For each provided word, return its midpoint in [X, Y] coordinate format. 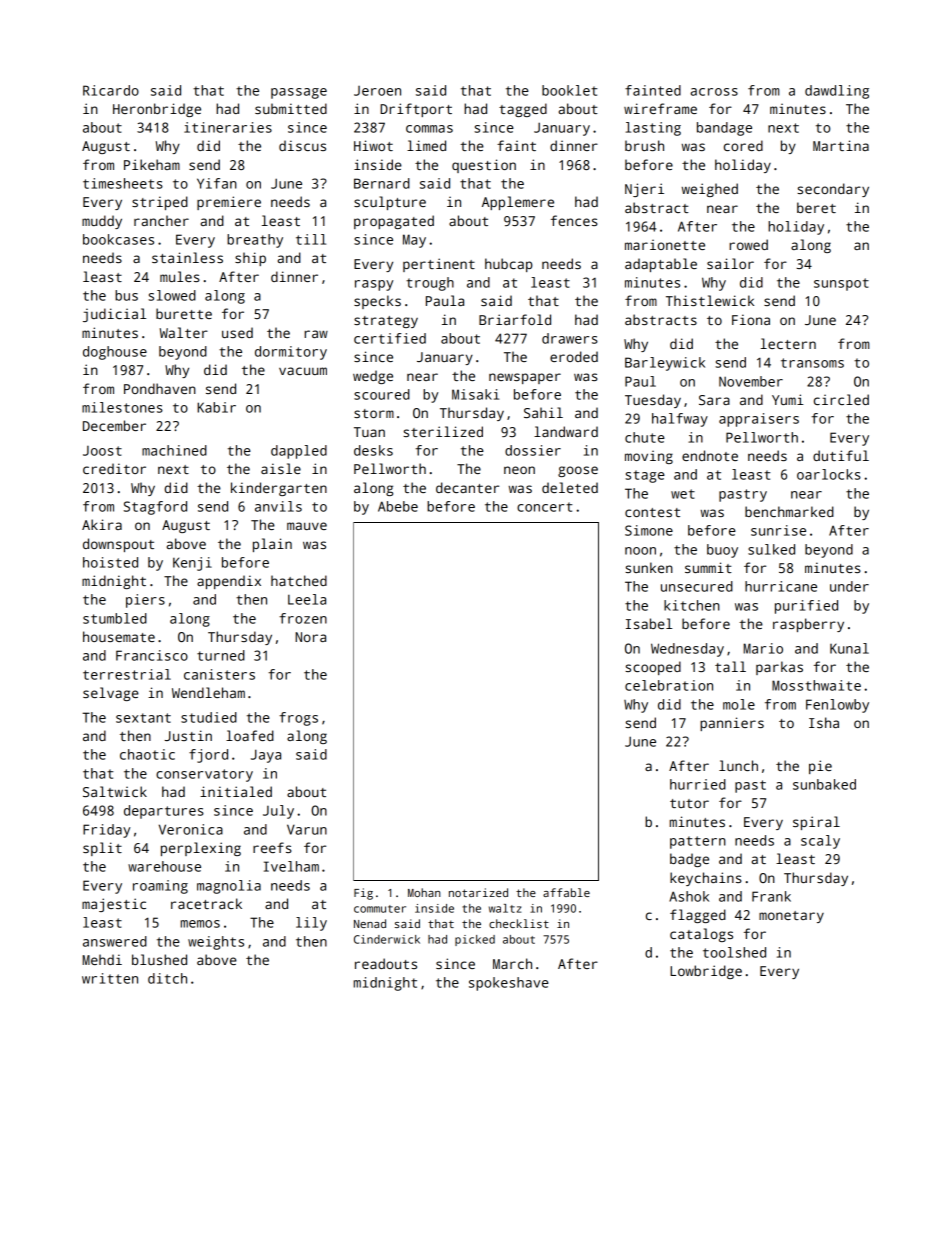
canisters [219, 674]
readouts [386, 963]
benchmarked [789, 511]
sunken [649, 567]
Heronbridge [157, 110]
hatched [299, 580]
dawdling [837, 92]
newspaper [525, 378]
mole [739, 704]
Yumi [788, 399]
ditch [167, 978]
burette [184, 313]
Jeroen [377, 91]
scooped [653, 668]
